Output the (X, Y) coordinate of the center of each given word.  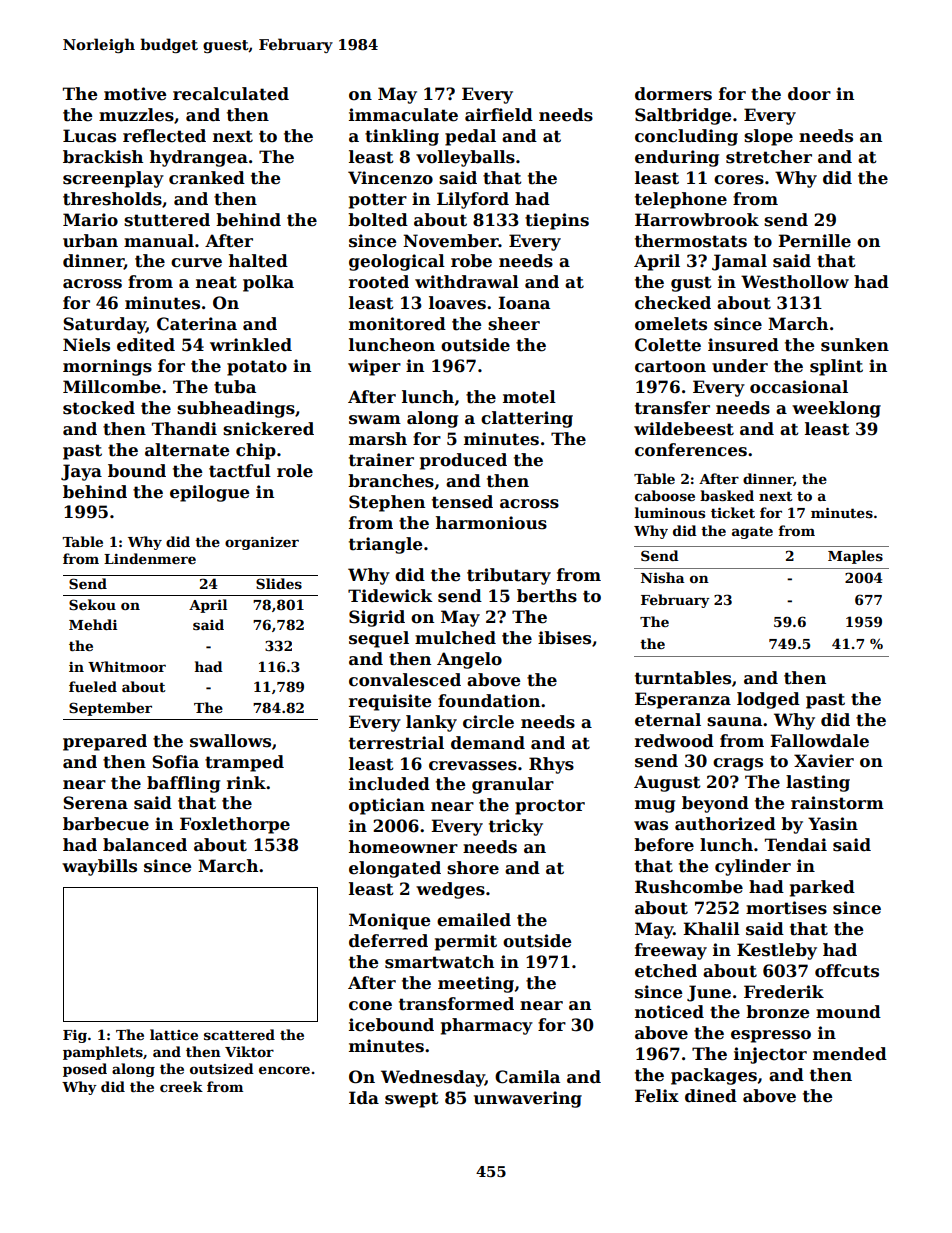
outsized (222, 1068)
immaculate (403, 115)
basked (727, 495)
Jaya (81, 472)
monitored (397, 324)
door (809, 94)
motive (135, 94)
